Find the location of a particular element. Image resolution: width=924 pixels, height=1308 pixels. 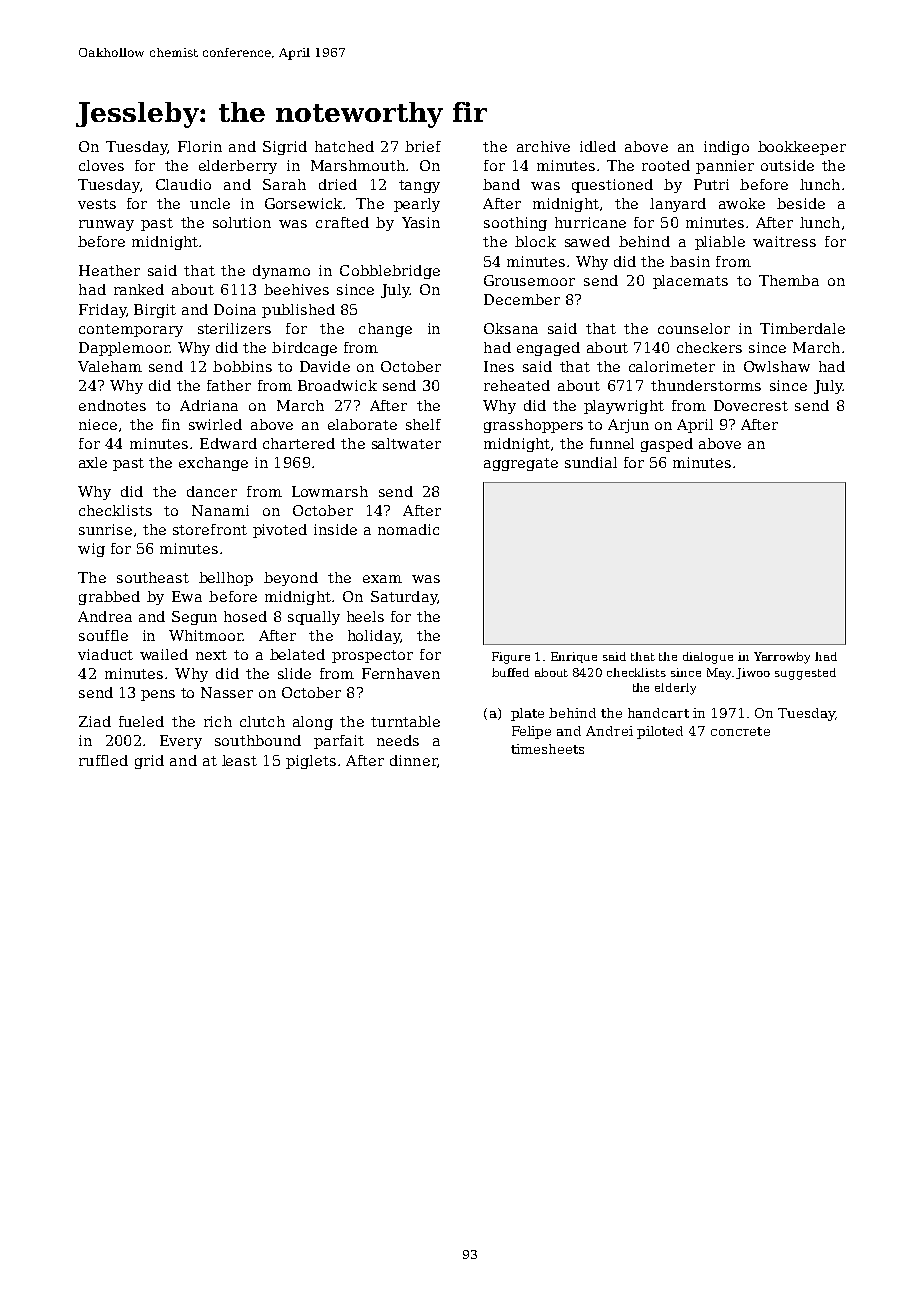

chartered is located at coordinates (299, 443).
